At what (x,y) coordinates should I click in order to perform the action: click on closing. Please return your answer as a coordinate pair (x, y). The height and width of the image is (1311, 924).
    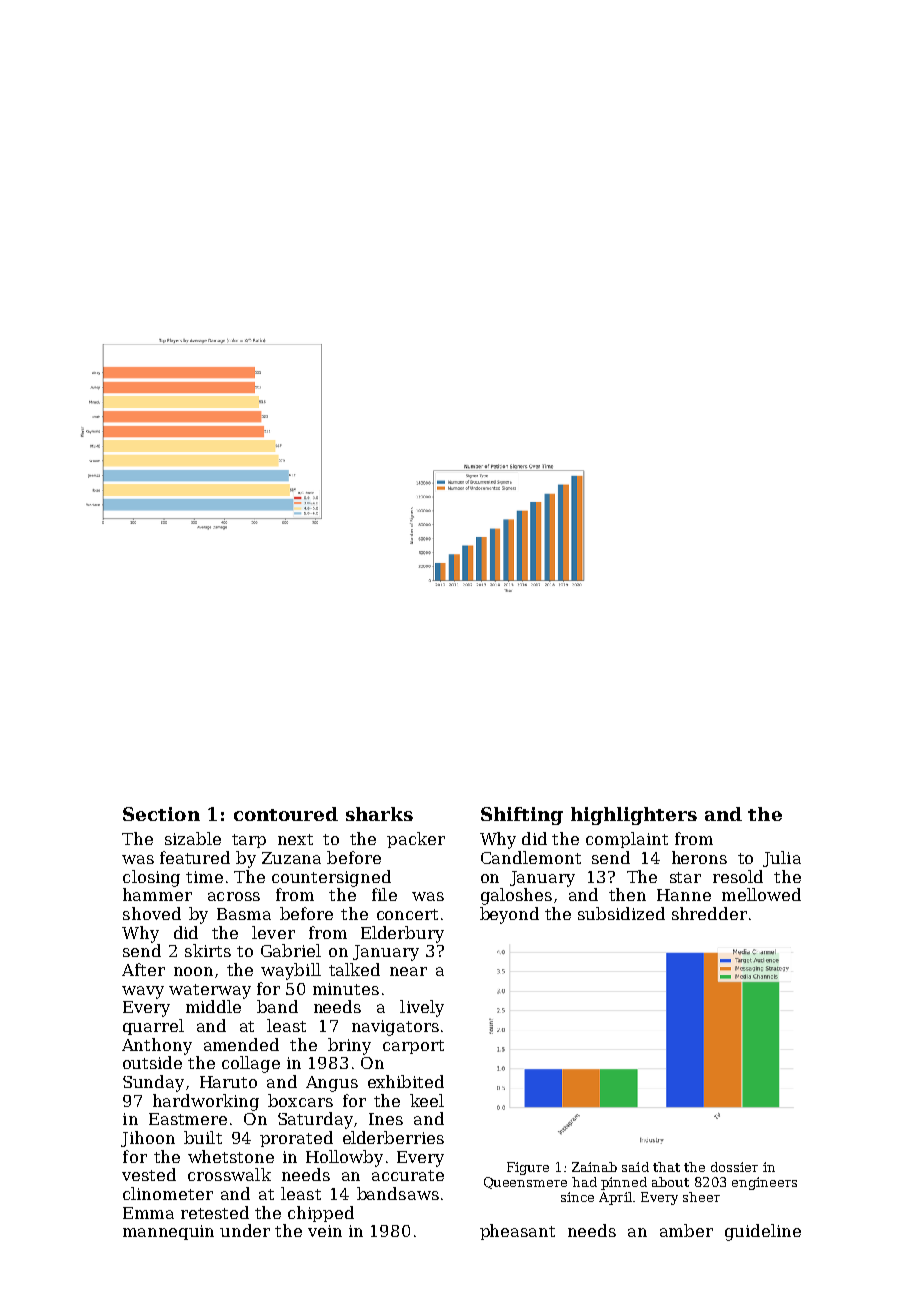
    Looking at the image, I should click on (151, 878).
